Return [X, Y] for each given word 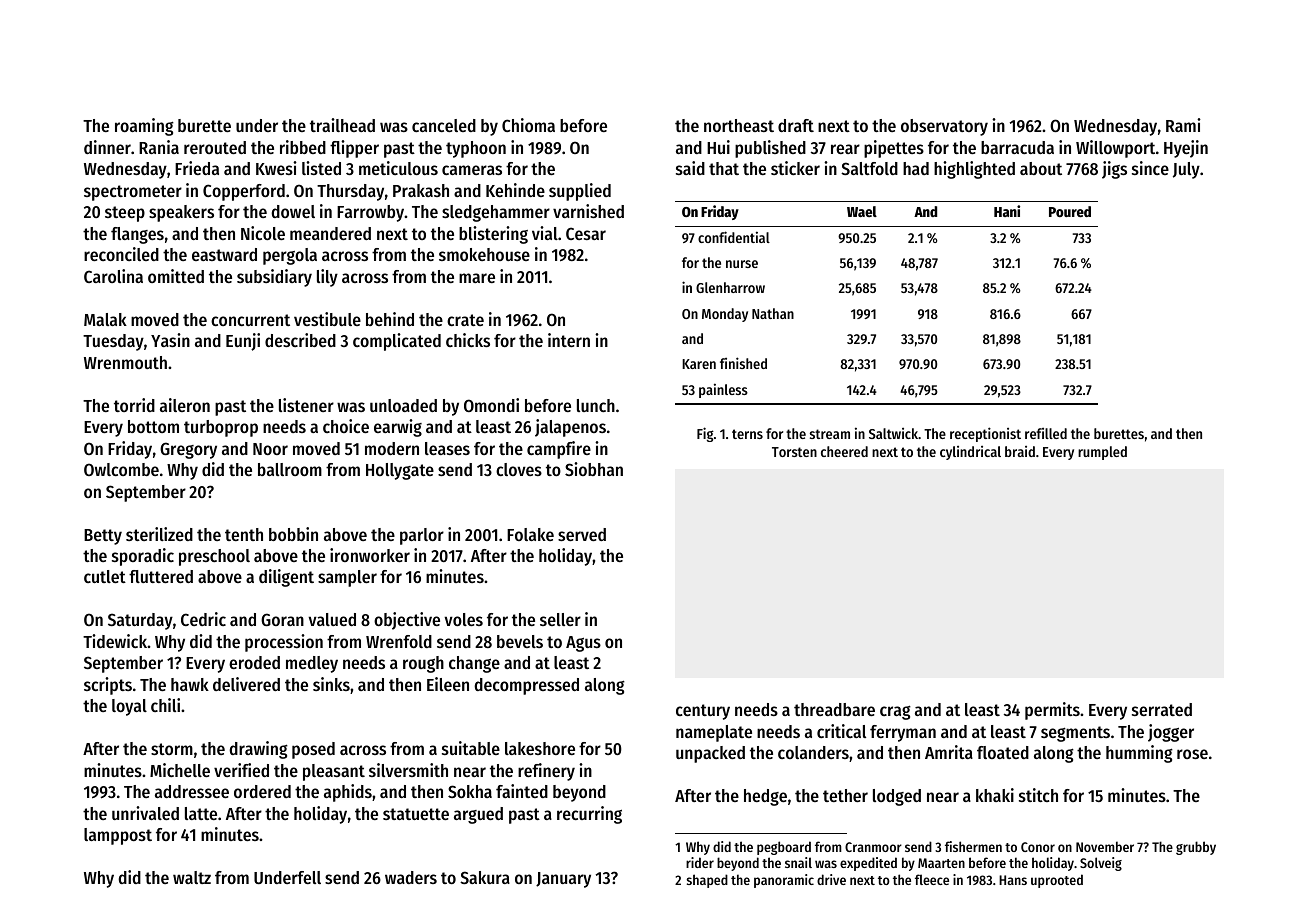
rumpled [1102, 453]
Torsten [794, 452]
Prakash [421, 190]
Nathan [773, 313]
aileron [185, 405]
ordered [262, 791]
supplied [580, 192]
